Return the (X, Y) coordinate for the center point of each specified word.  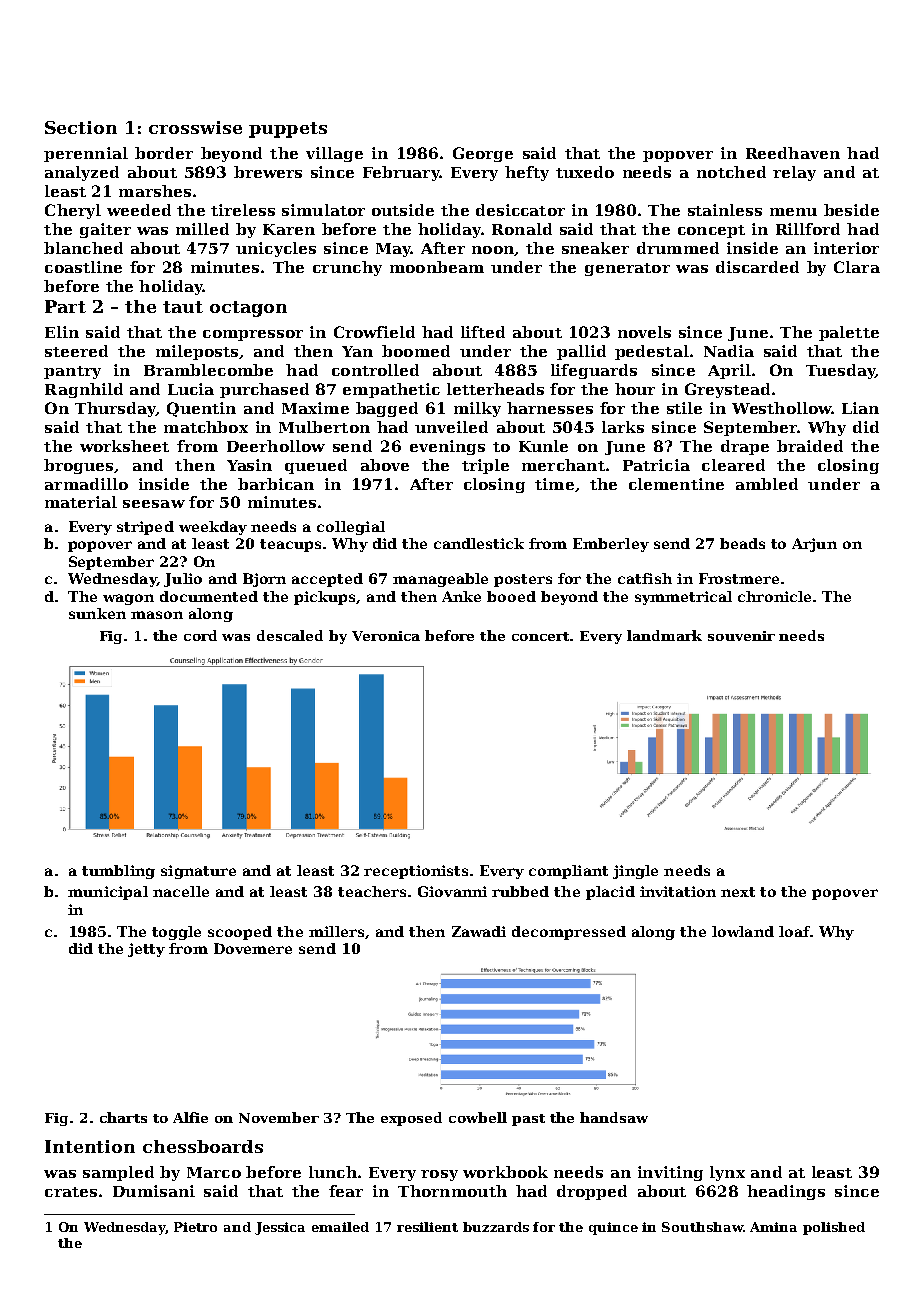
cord (200, 635)
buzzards (496, 1227)
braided (810, 446)
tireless (243, 210)
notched (731, 172)
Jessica (280, 1228)
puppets (288, 130)
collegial (351, 528)
